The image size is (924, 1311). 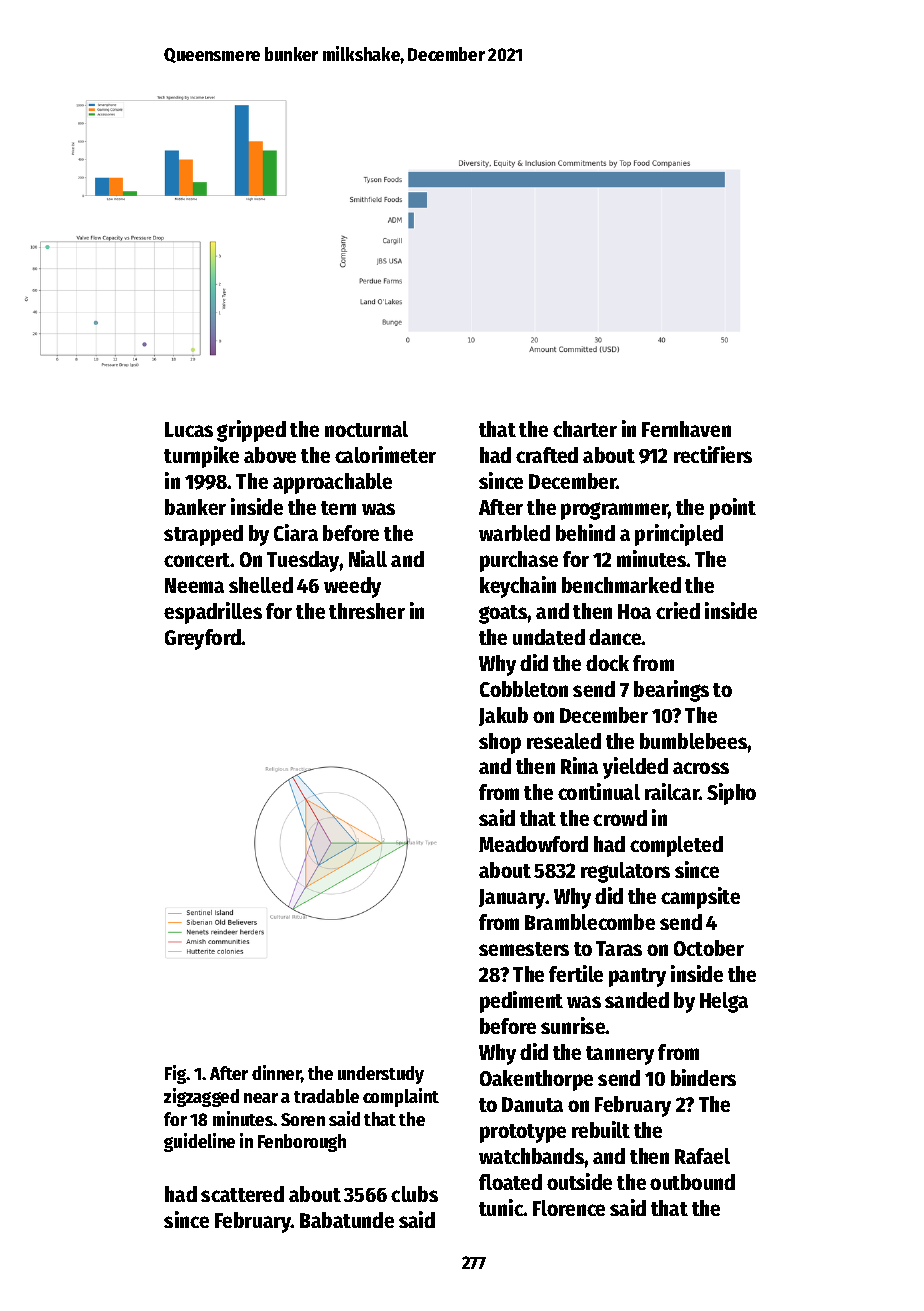 What do you see at coordinates (501, 1207) in the page?
I see `tunic` at bounding box center [501, 1207].
